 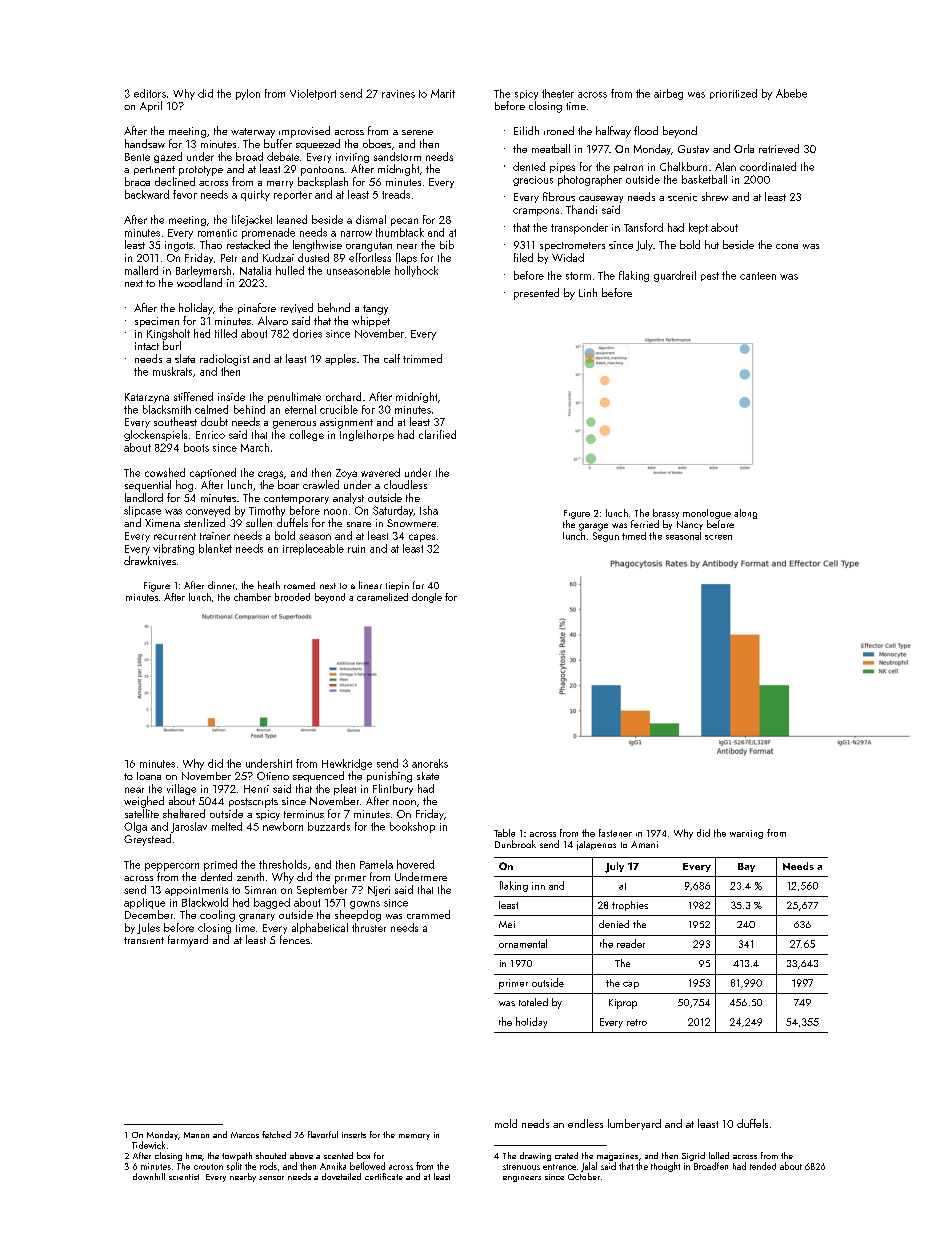 I want to click on retro, so click(x=637, y=1022).
